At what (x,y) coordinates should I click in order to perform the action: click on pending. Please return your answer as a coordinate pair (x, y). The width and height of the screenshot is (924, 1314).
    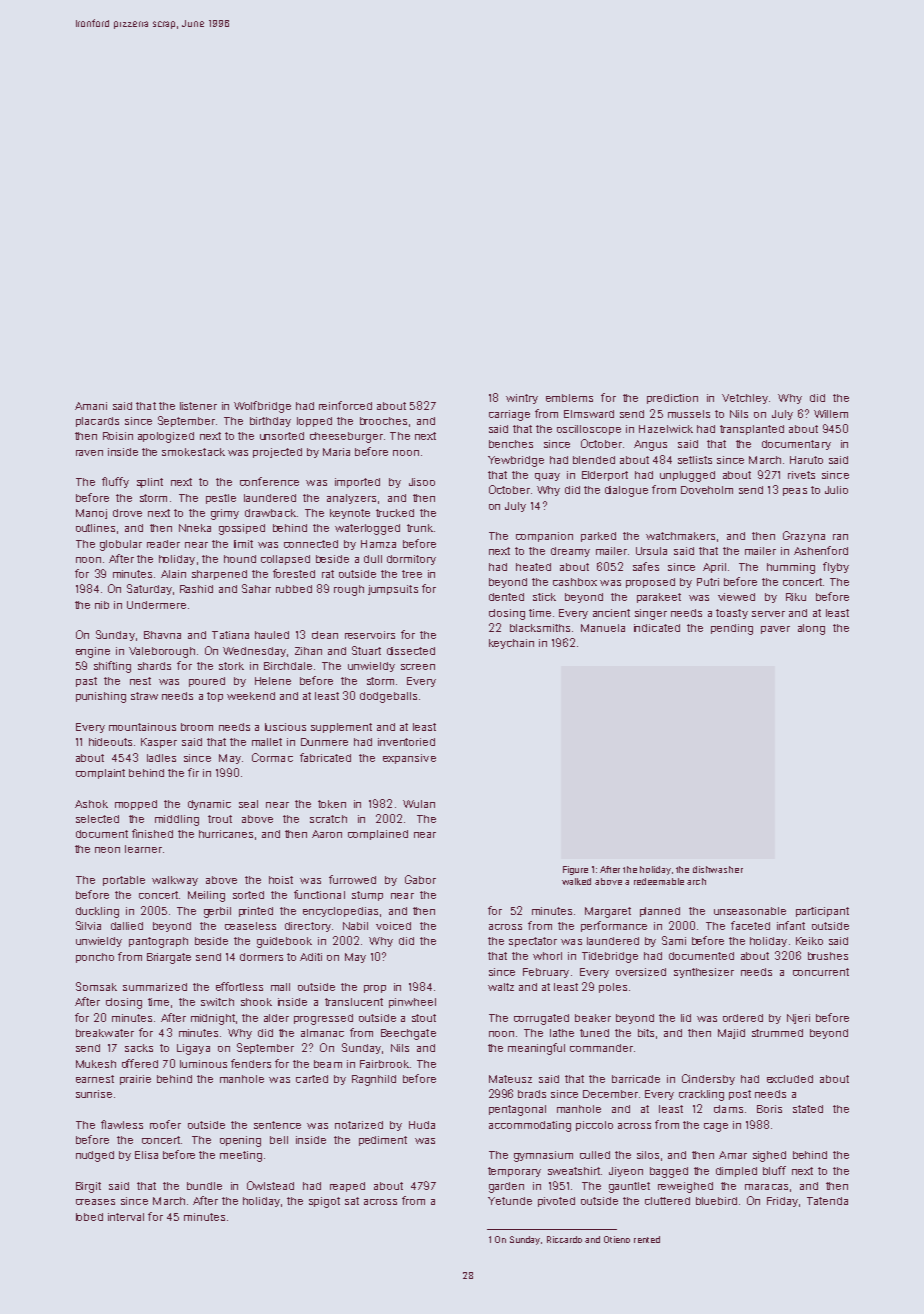
    Looking at the image, I should click on (732, 629).
